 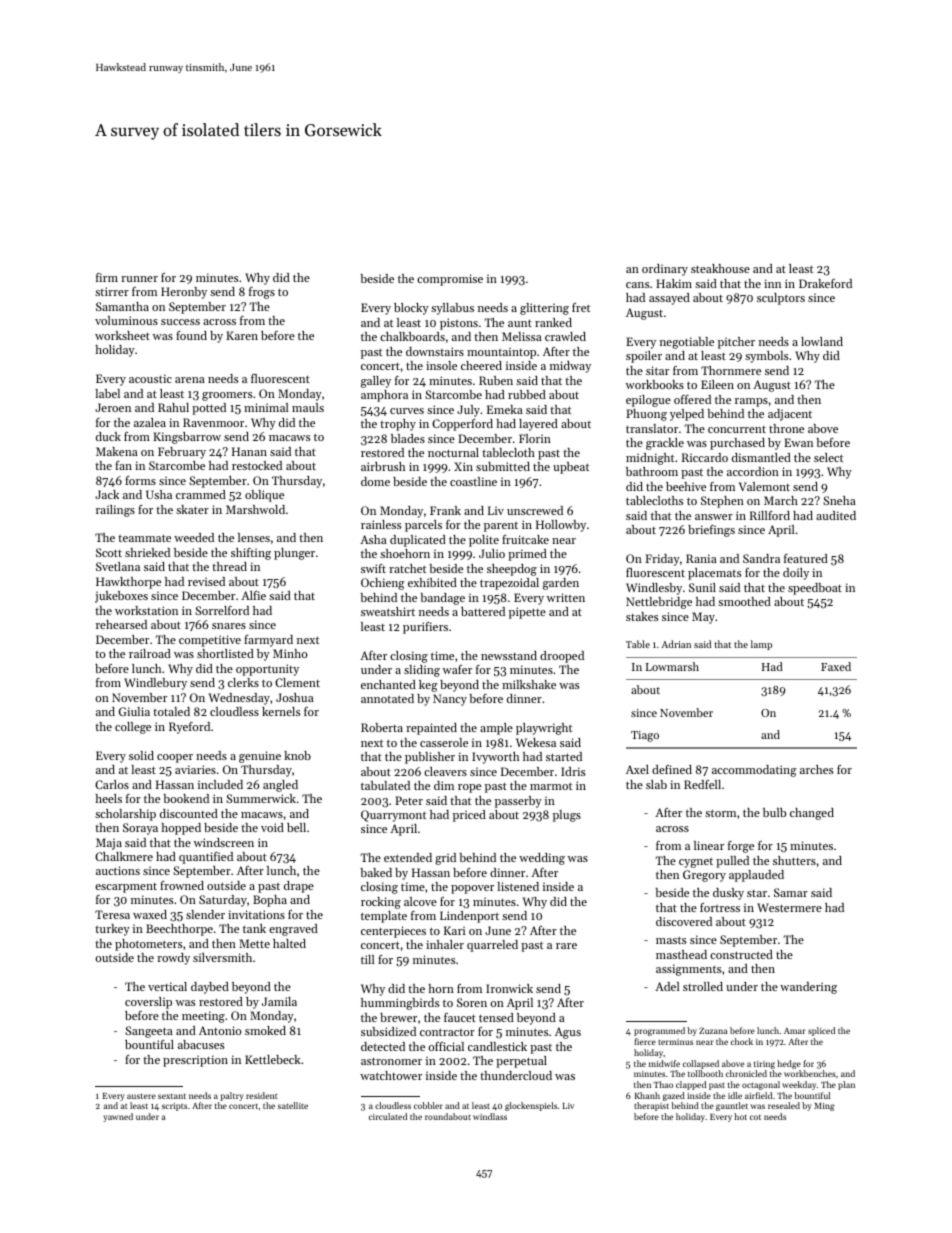 What do you see at coordinates (262, 293) in the screenshot?
I see `frogs` at bounding box center [262, 293].
